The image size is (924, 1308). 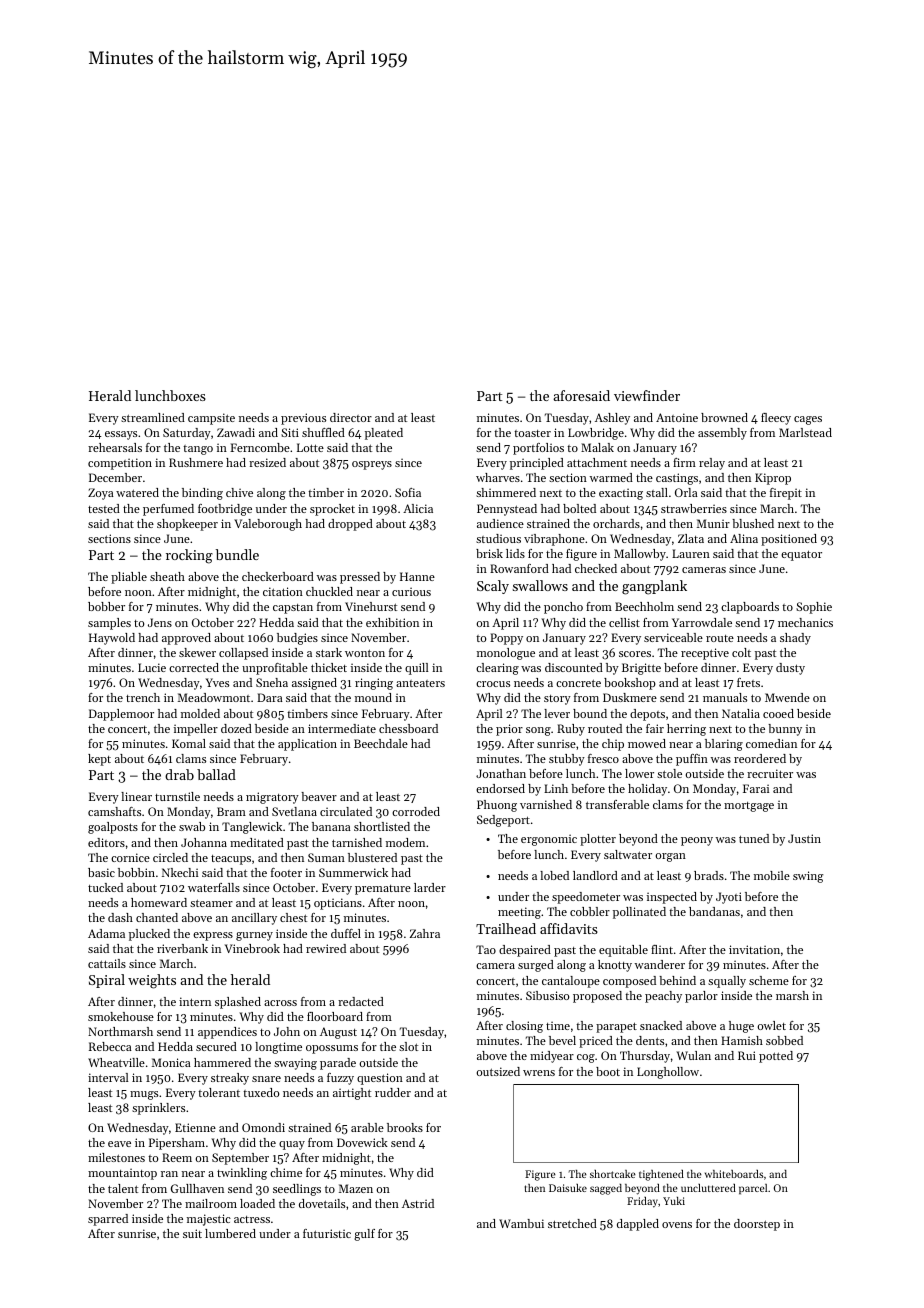 What do you see at coordinates (532, 433) in the image?
I see `toaster` at bounding box center [532, 433].
